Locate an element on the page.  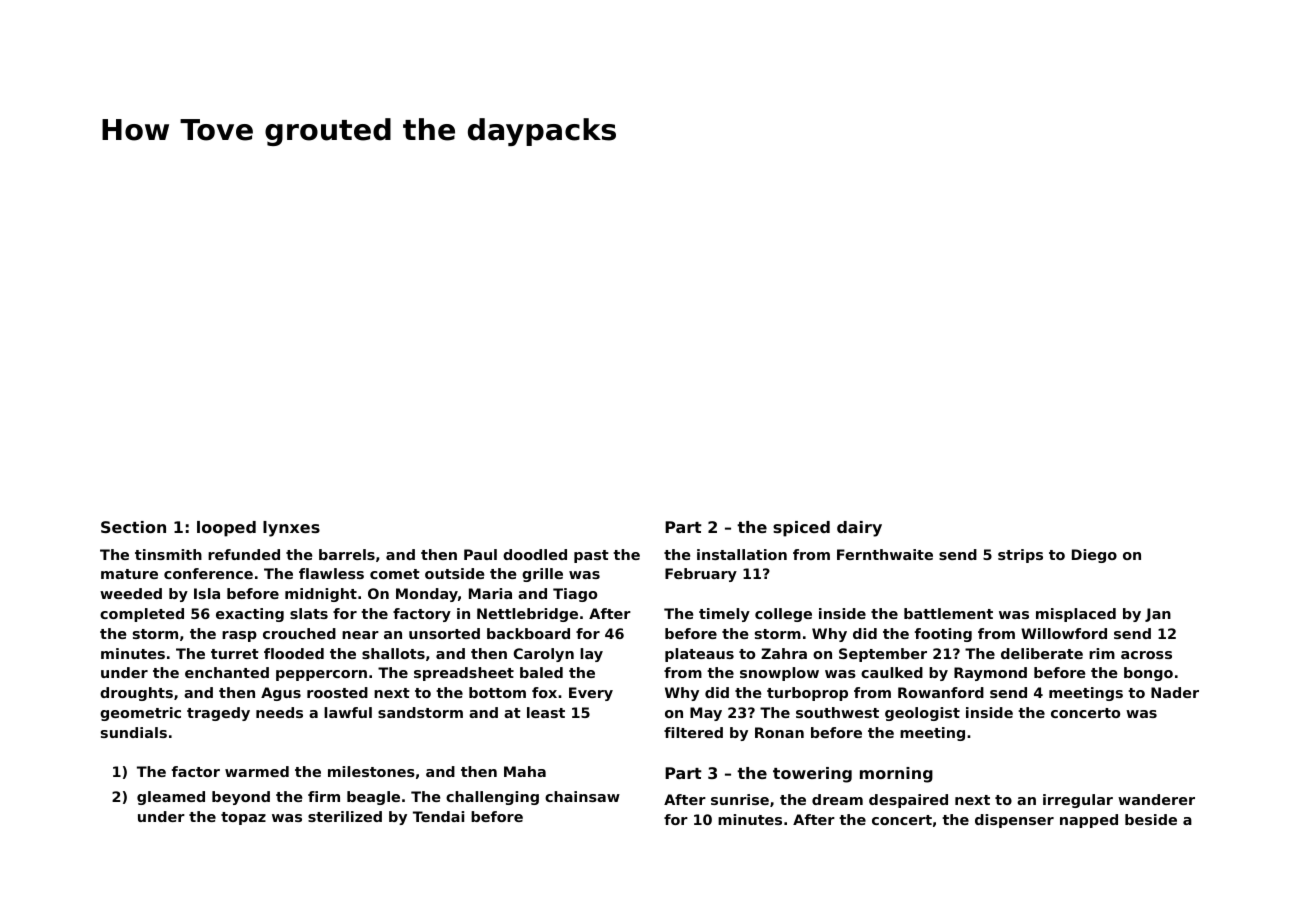
strips is located at coordinates (1020, 556).
